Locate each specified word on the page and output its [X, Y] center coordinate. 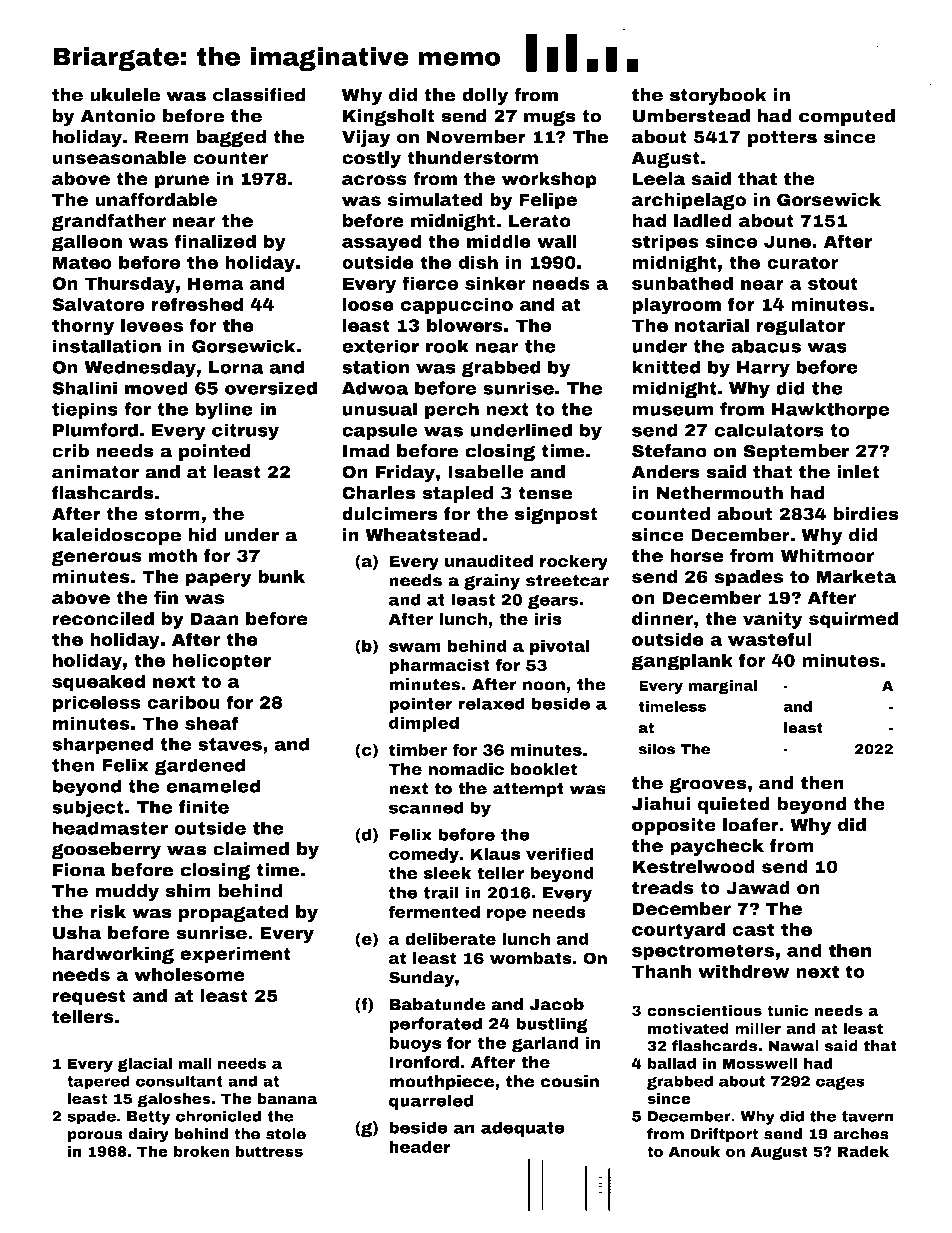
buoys [415, 1044]
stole [286, 1134]
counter [230, 158]
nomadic [466, 769]
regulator [800, 327]
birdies [866, 514]
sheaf [212, 723]
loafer [751, 825]
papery [218, 580]
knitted [666, 367]
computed [847, 117]
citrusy [245, 432]
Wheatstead [423, 535]
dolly [485, 96]
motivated [688, 1028]
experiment [235, 955]
